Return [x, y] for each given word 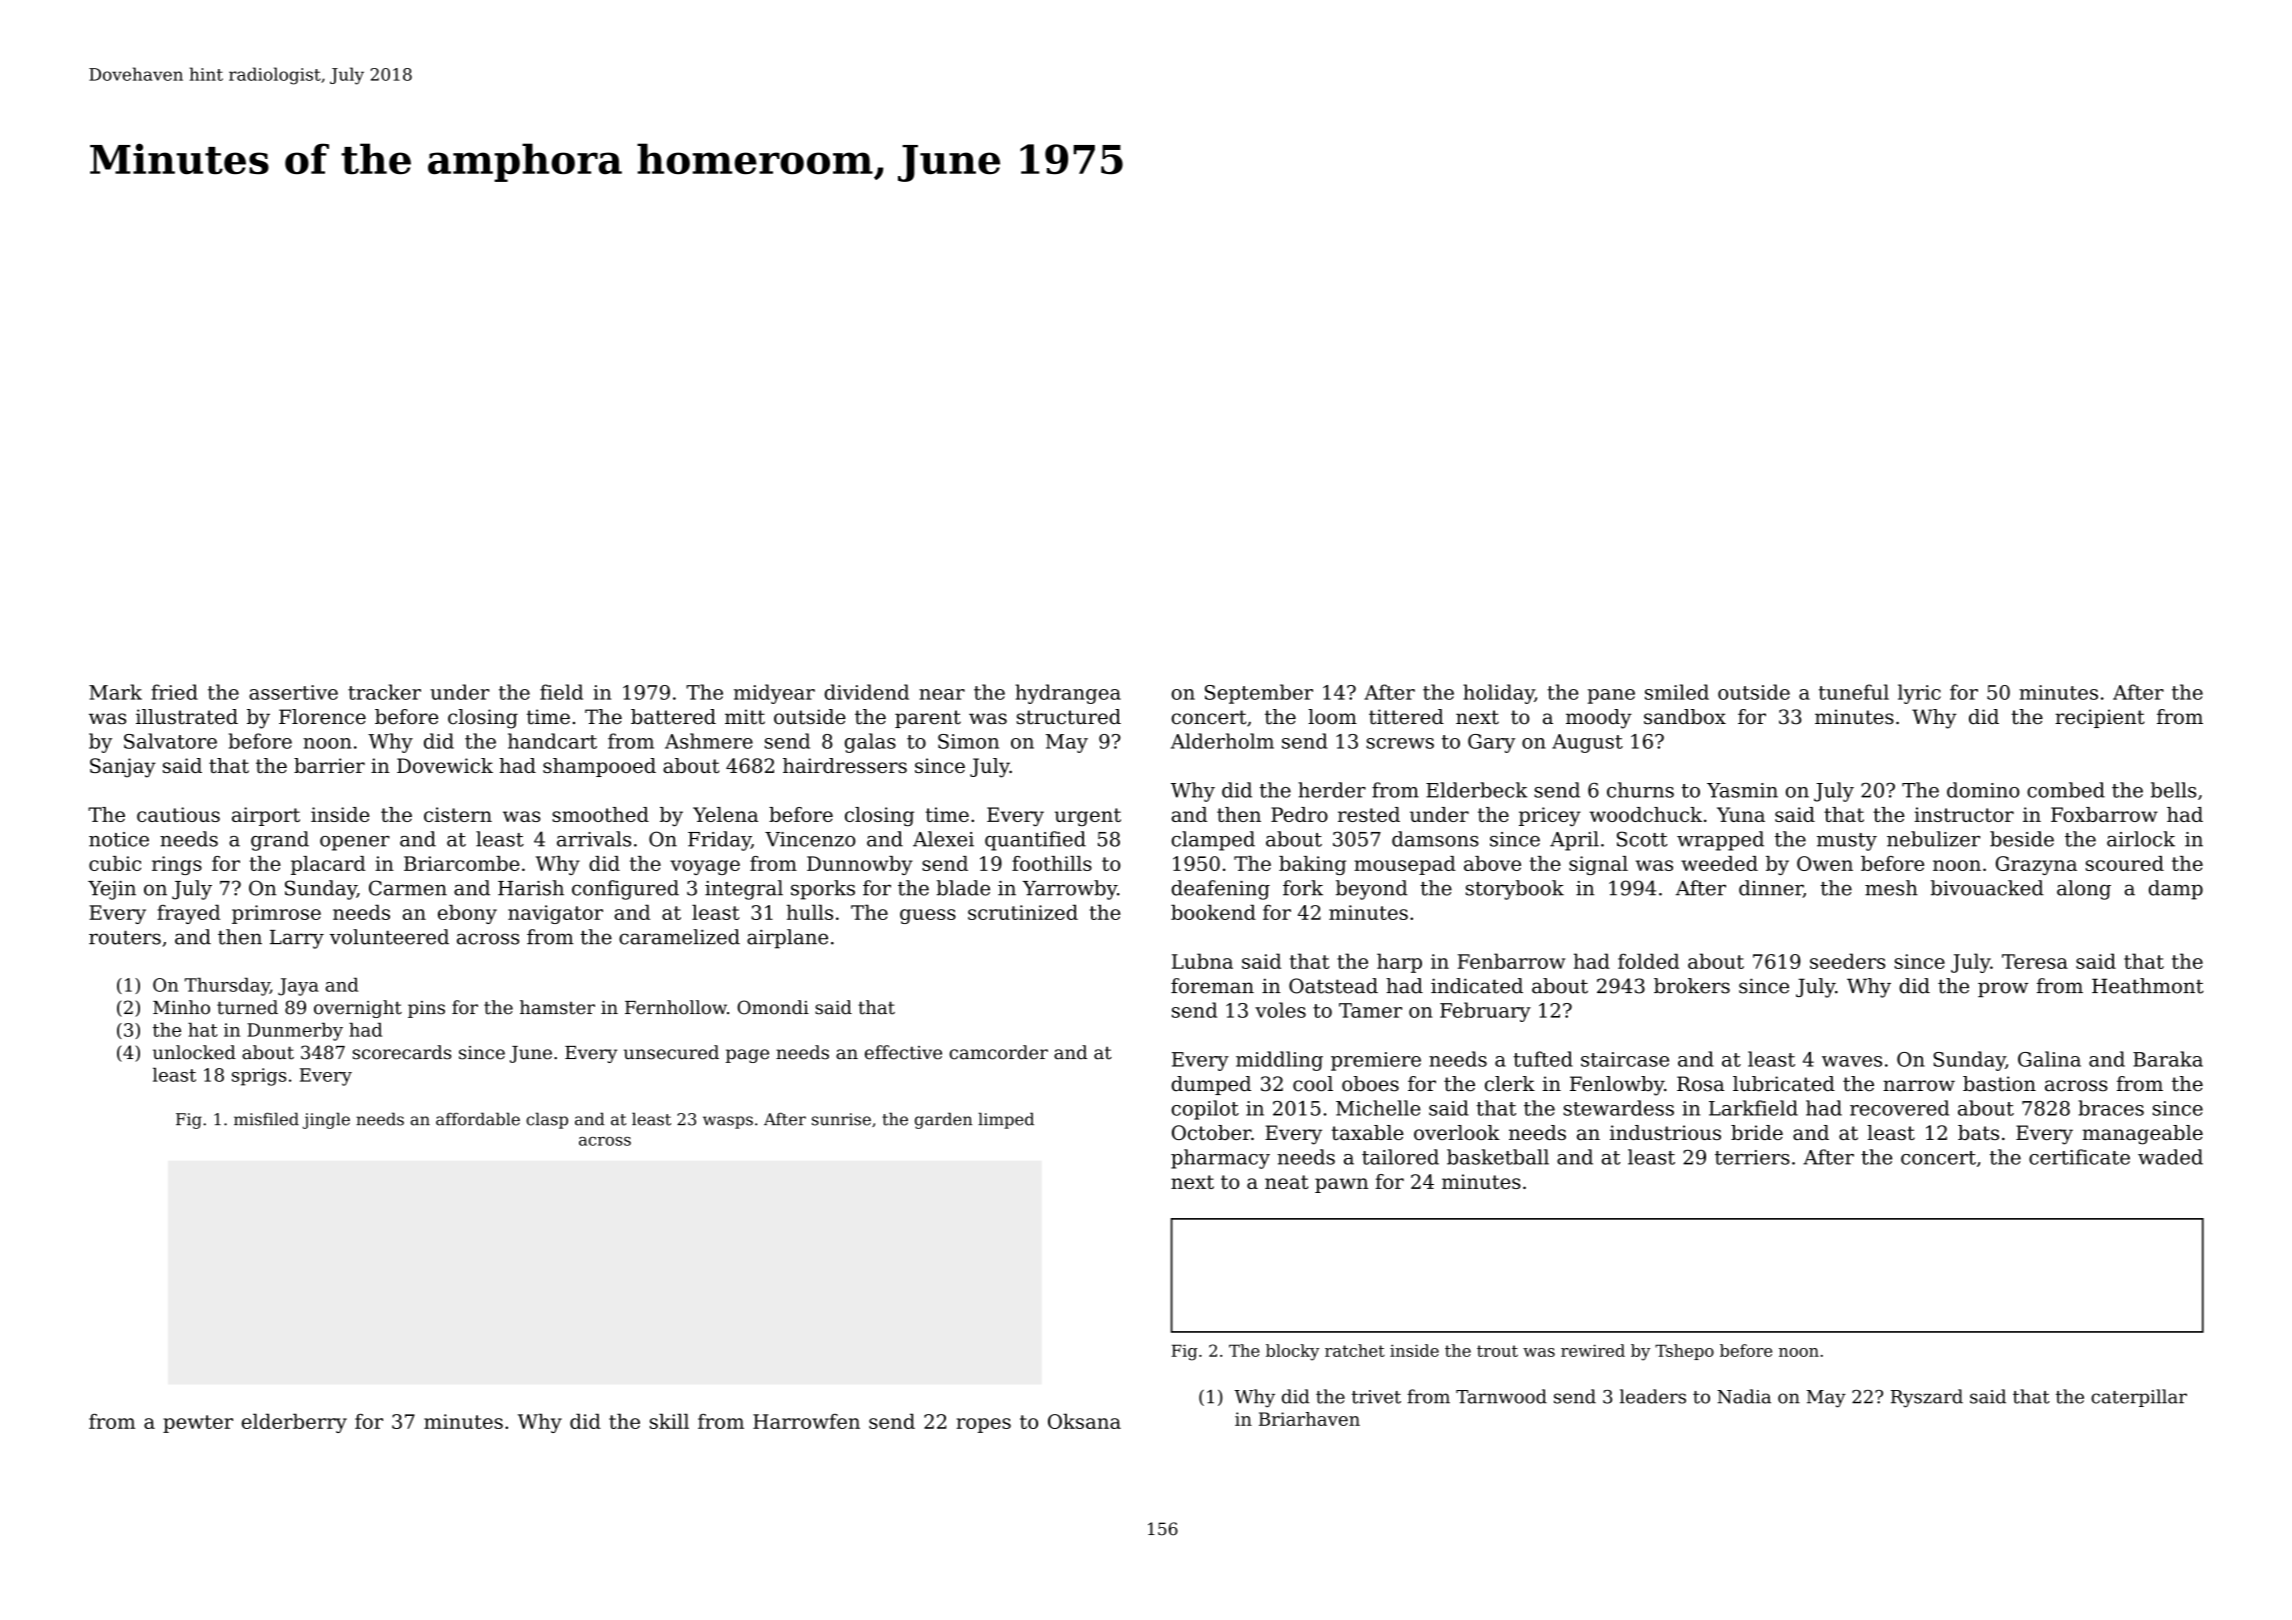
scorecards [402, 1052]
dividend [866, 692]
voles [1280, 1010]
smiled [1677, 692]
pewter [198, 1424]
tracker [384, 692]
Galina [2049, 1059]
